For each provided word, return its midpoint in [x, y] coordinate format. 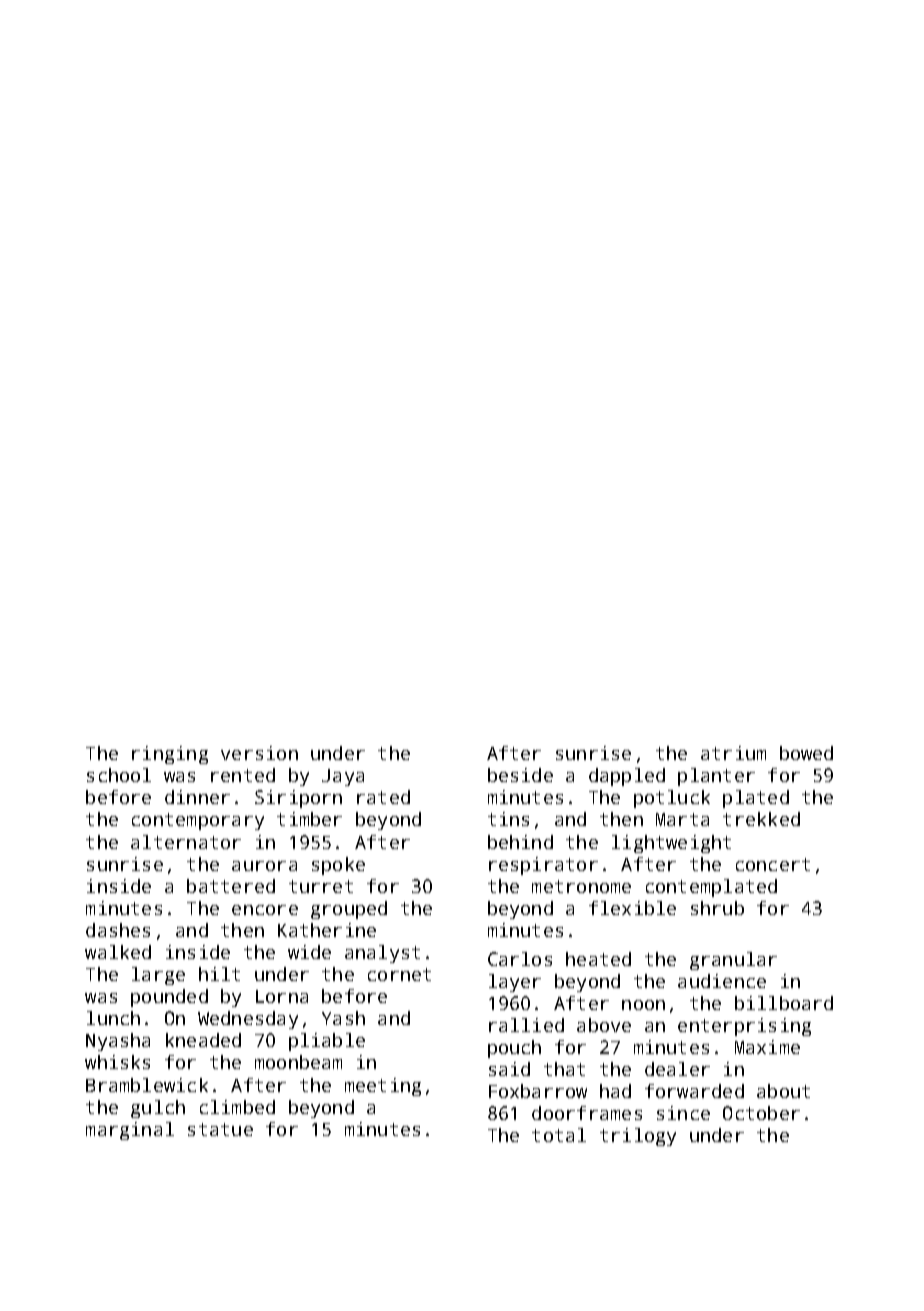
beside [520, 775]
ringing [170, 755]
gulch [158, 1109]
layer [515, 983]
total [559, 1135]
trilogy [638, 1137]
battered [231, 886]
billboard [784, 1003]
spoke [338, 866]
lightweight [671, 844]
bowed [806, 753]
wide [309, 952]
